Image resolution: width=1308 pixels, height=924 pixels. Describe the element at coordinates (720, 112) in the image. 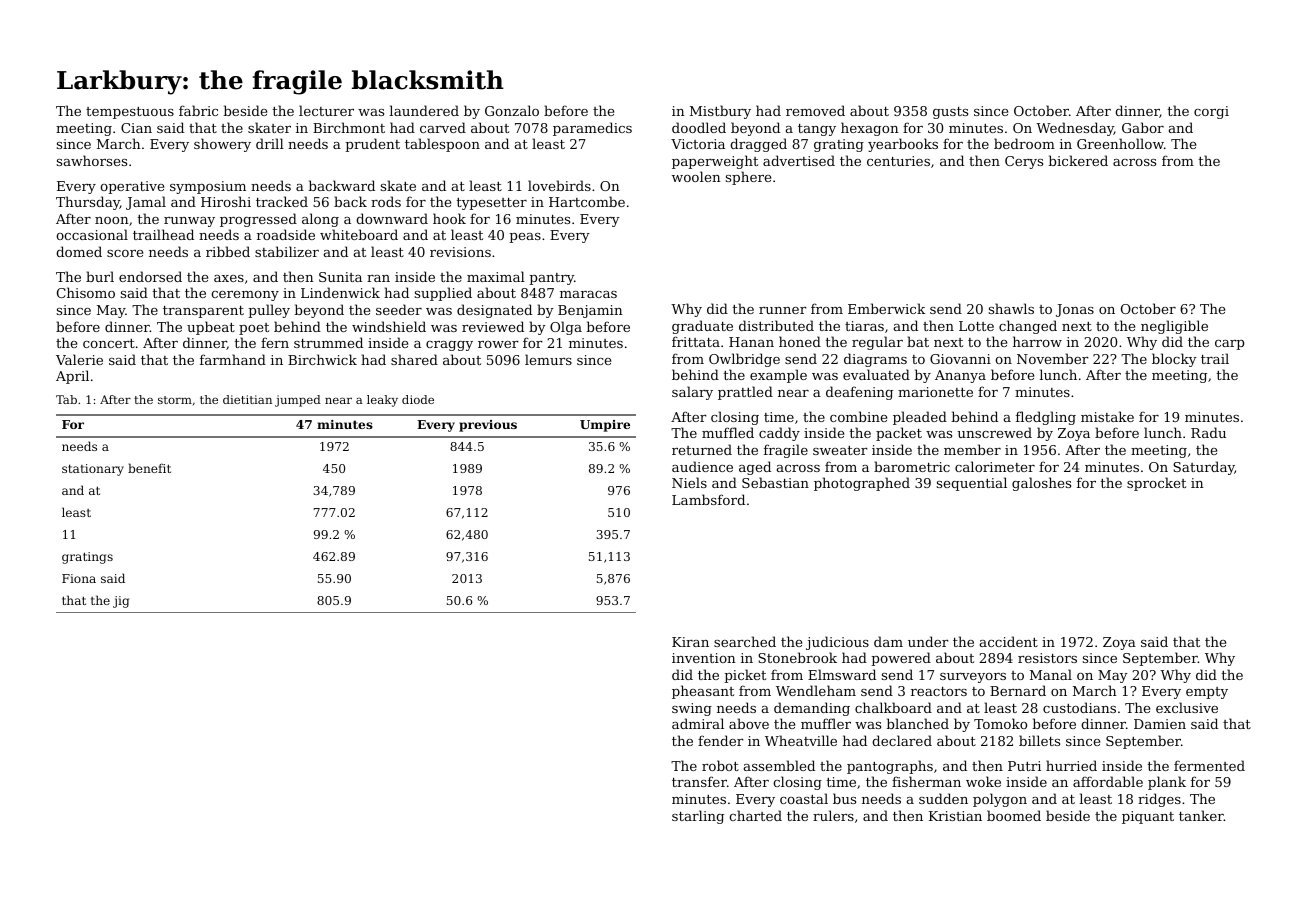

I see `Mistbury` at that location.
